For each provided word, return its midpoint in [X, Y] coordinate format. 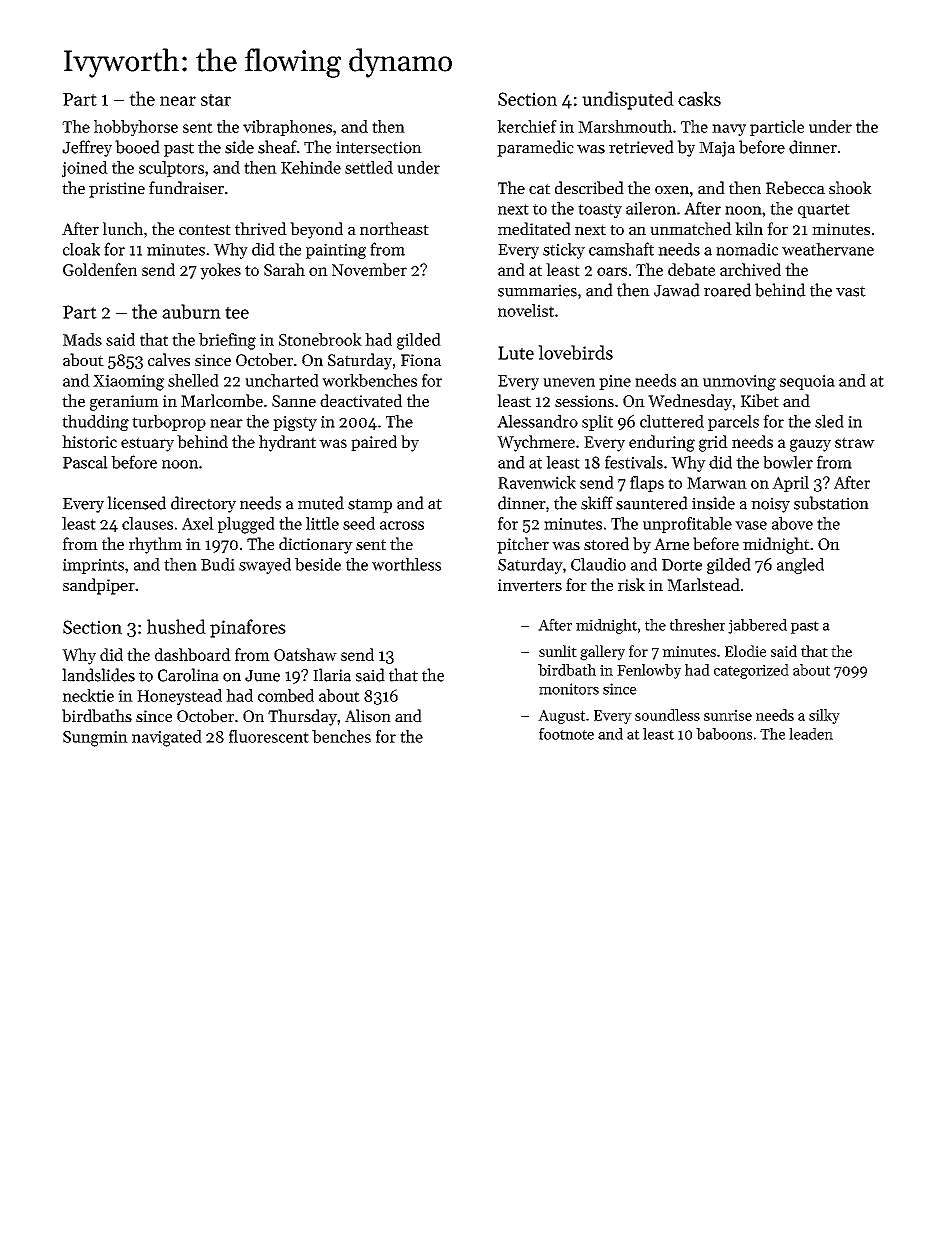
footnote [566, 734]
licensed [136, 503]
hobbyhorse [136, 128]
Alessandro [537, 421]
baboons [724, 734]
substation [831, 503]
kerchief [527, 126]
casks [699, 98]
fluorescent [269, 736]
